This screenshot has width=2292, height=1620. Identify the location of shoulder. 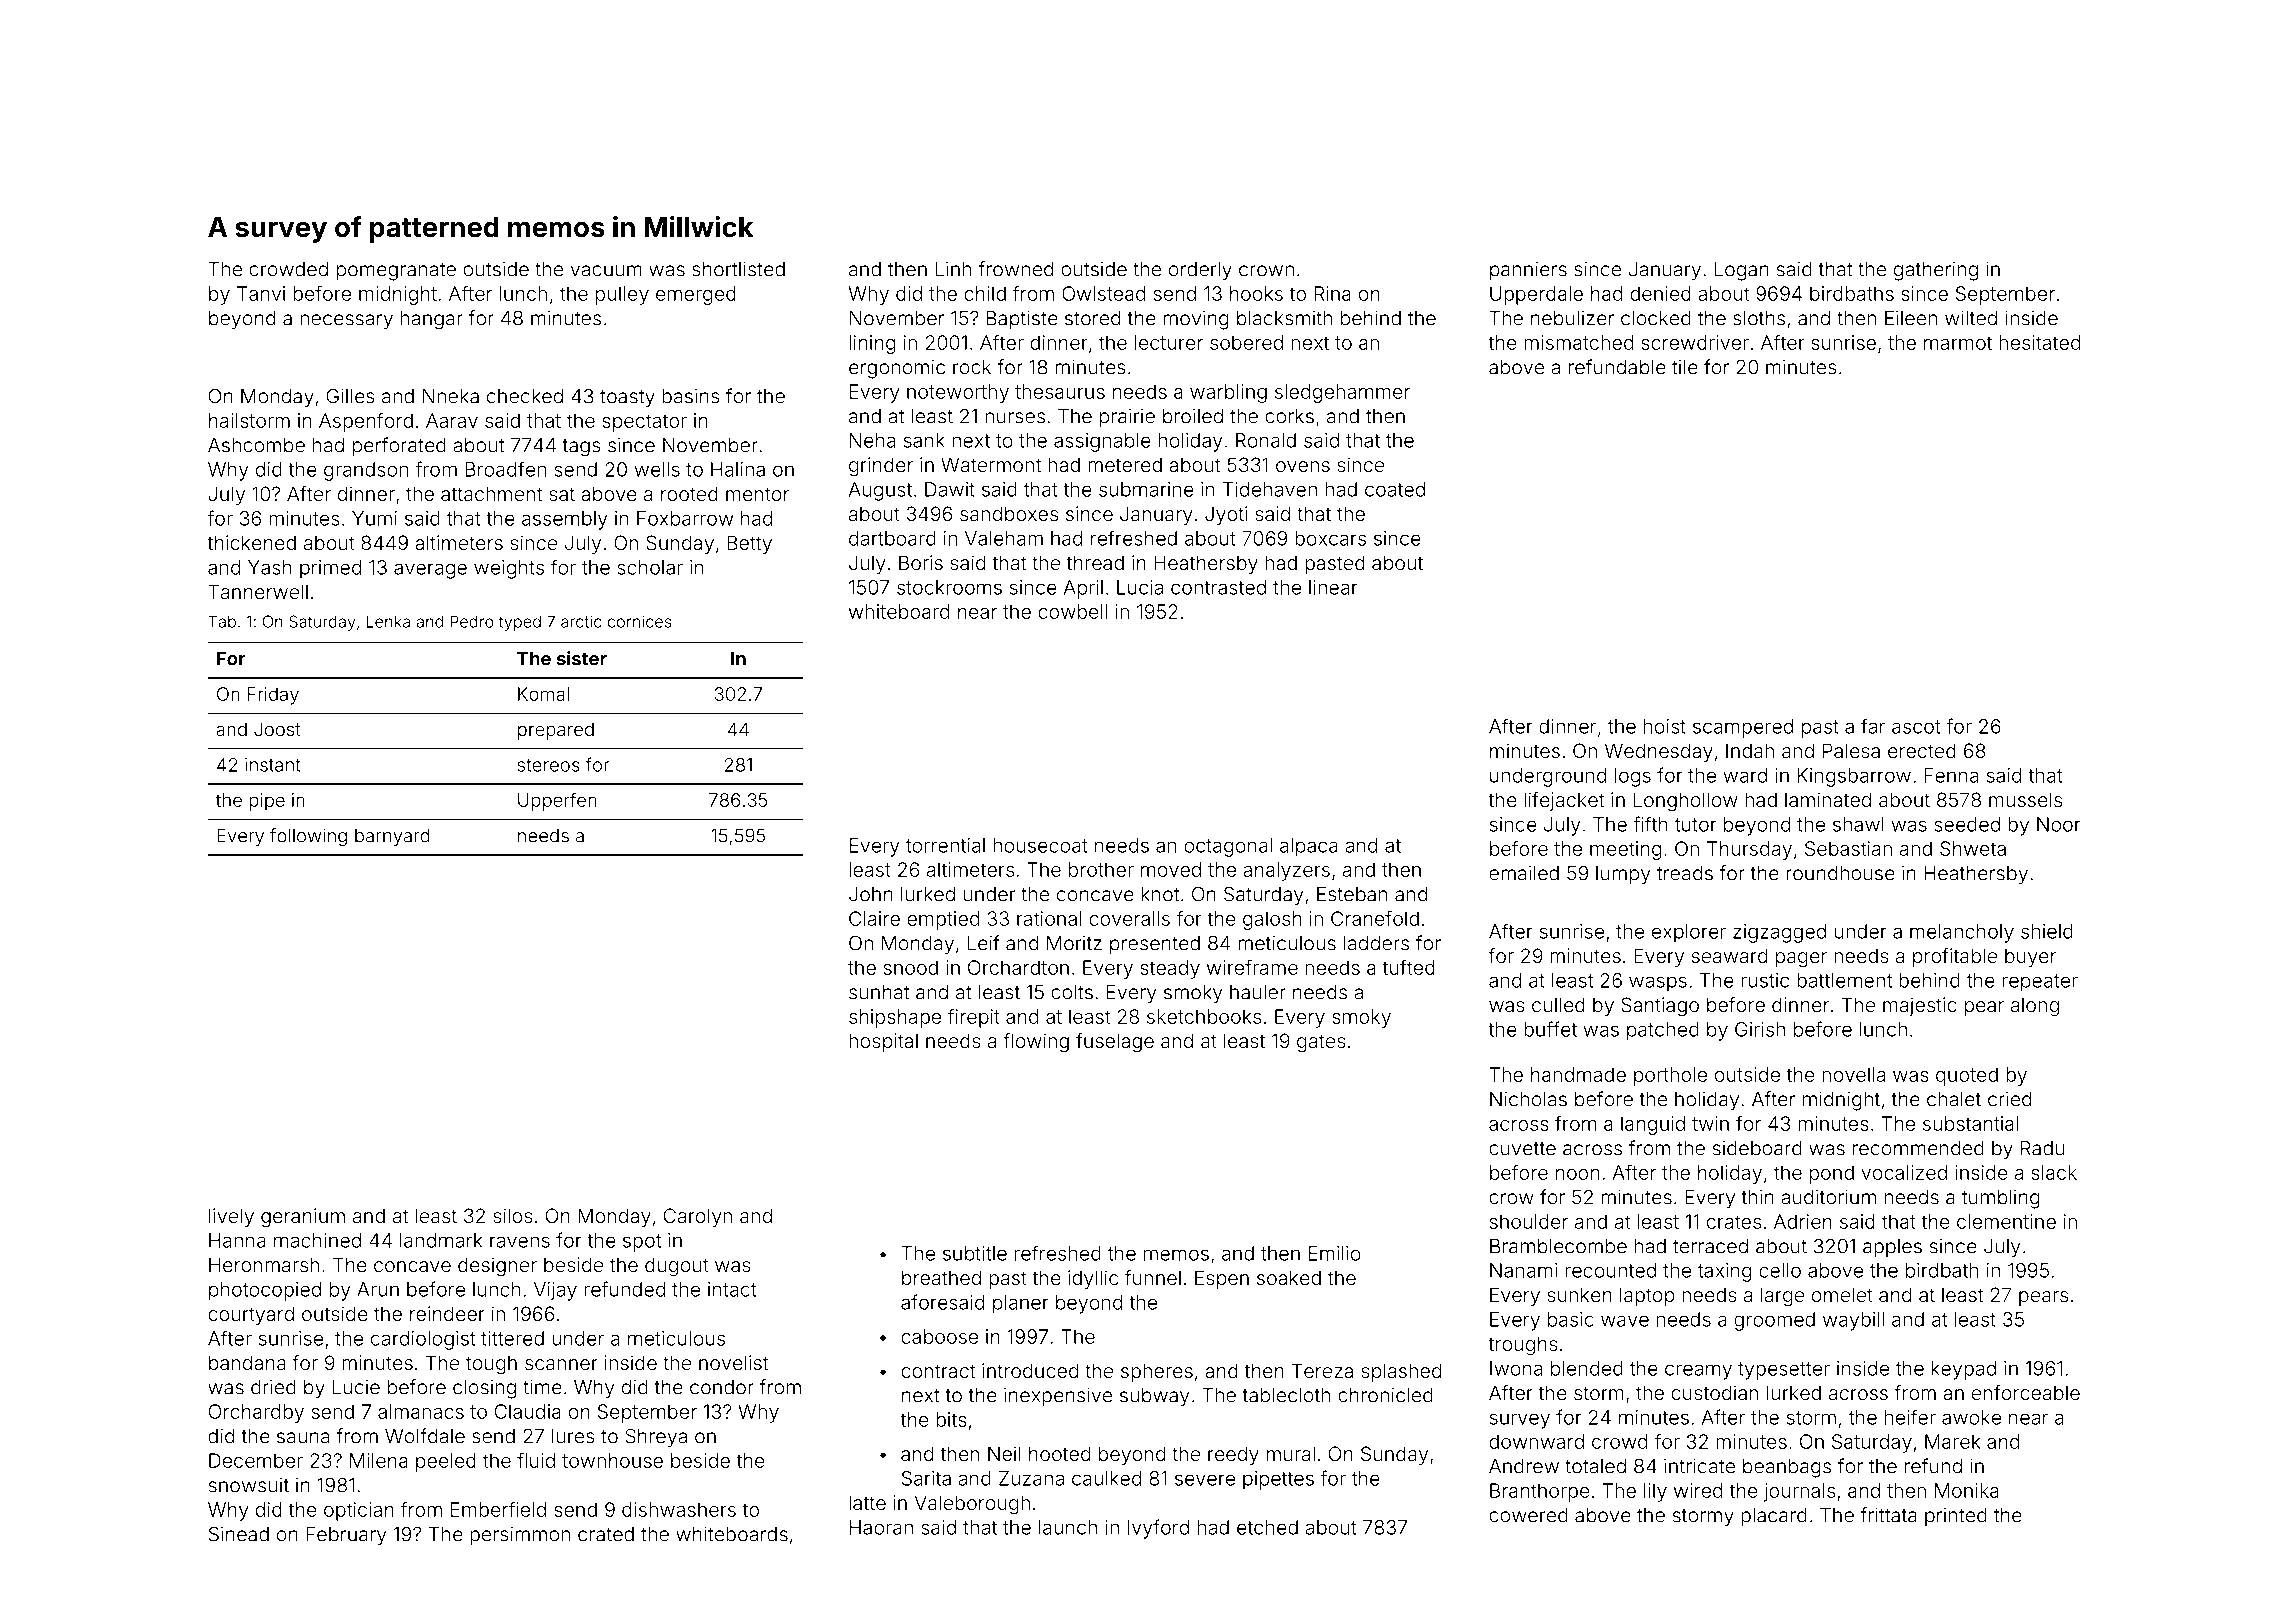
(1529, 1221).
